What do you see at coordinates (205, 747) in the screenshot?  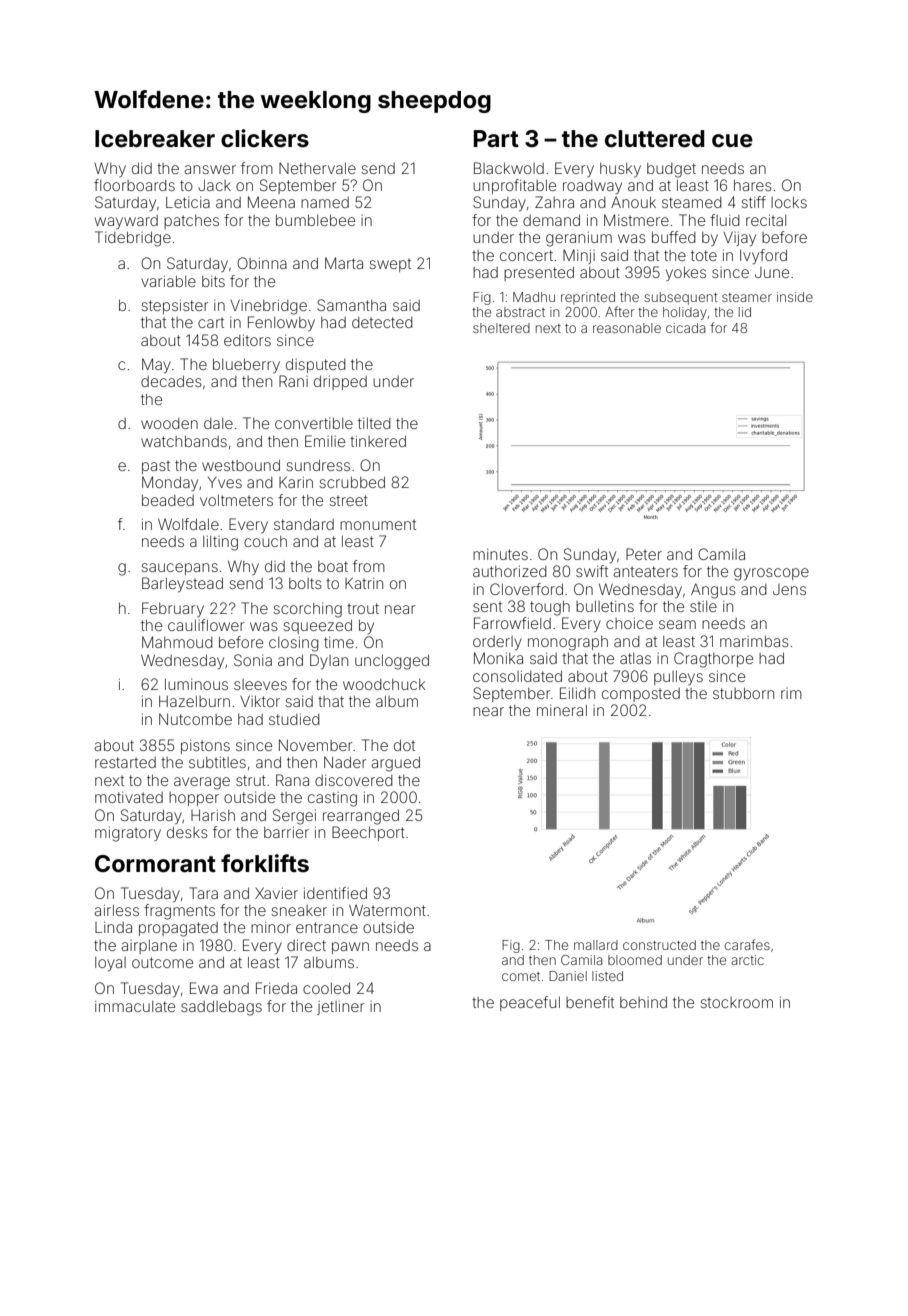 I see `pistons` at bounding box center [205, 747].
